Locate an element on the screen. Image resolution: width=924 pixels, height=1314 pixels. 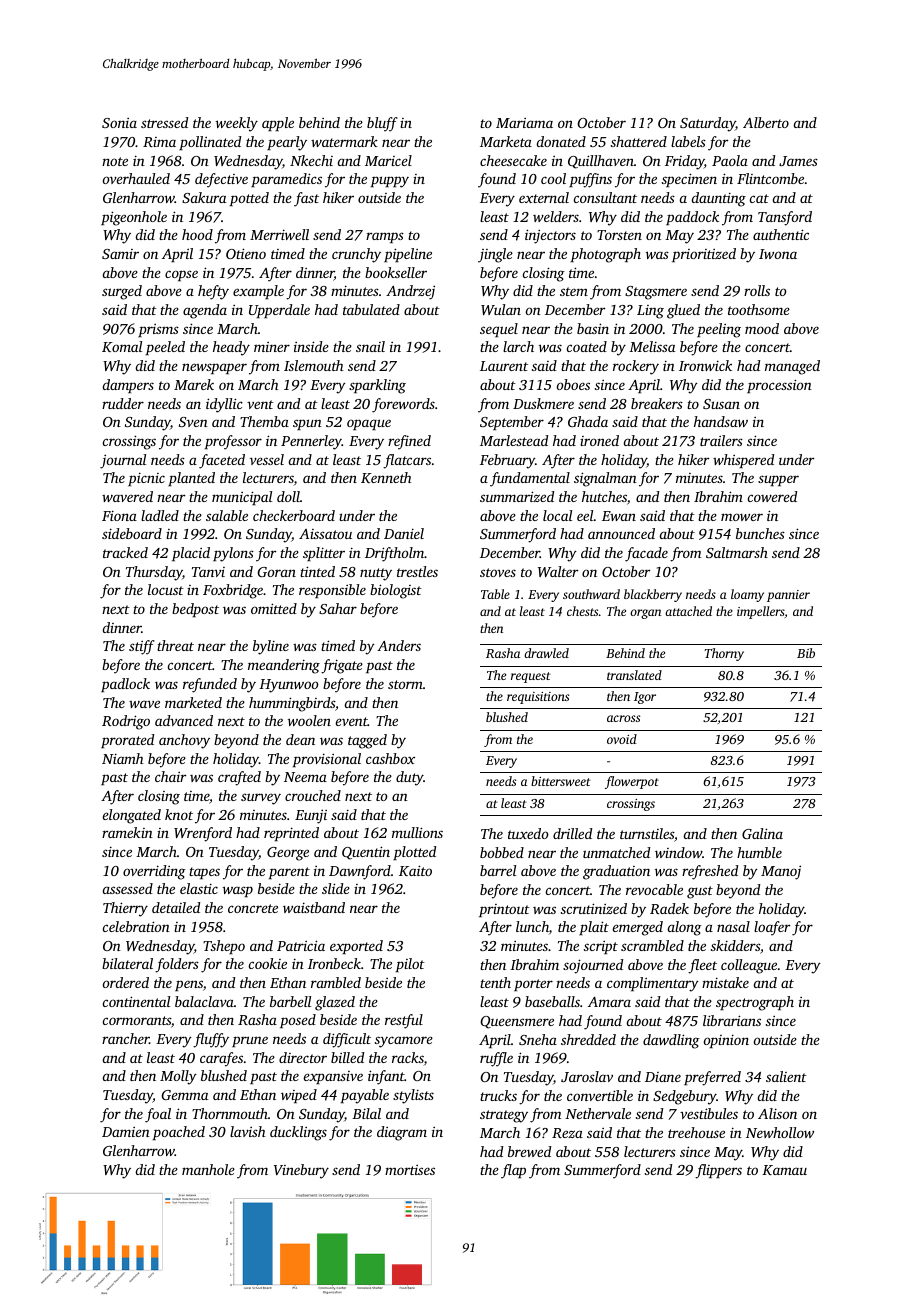
bittersweet is located at coordinates (561, 781).
